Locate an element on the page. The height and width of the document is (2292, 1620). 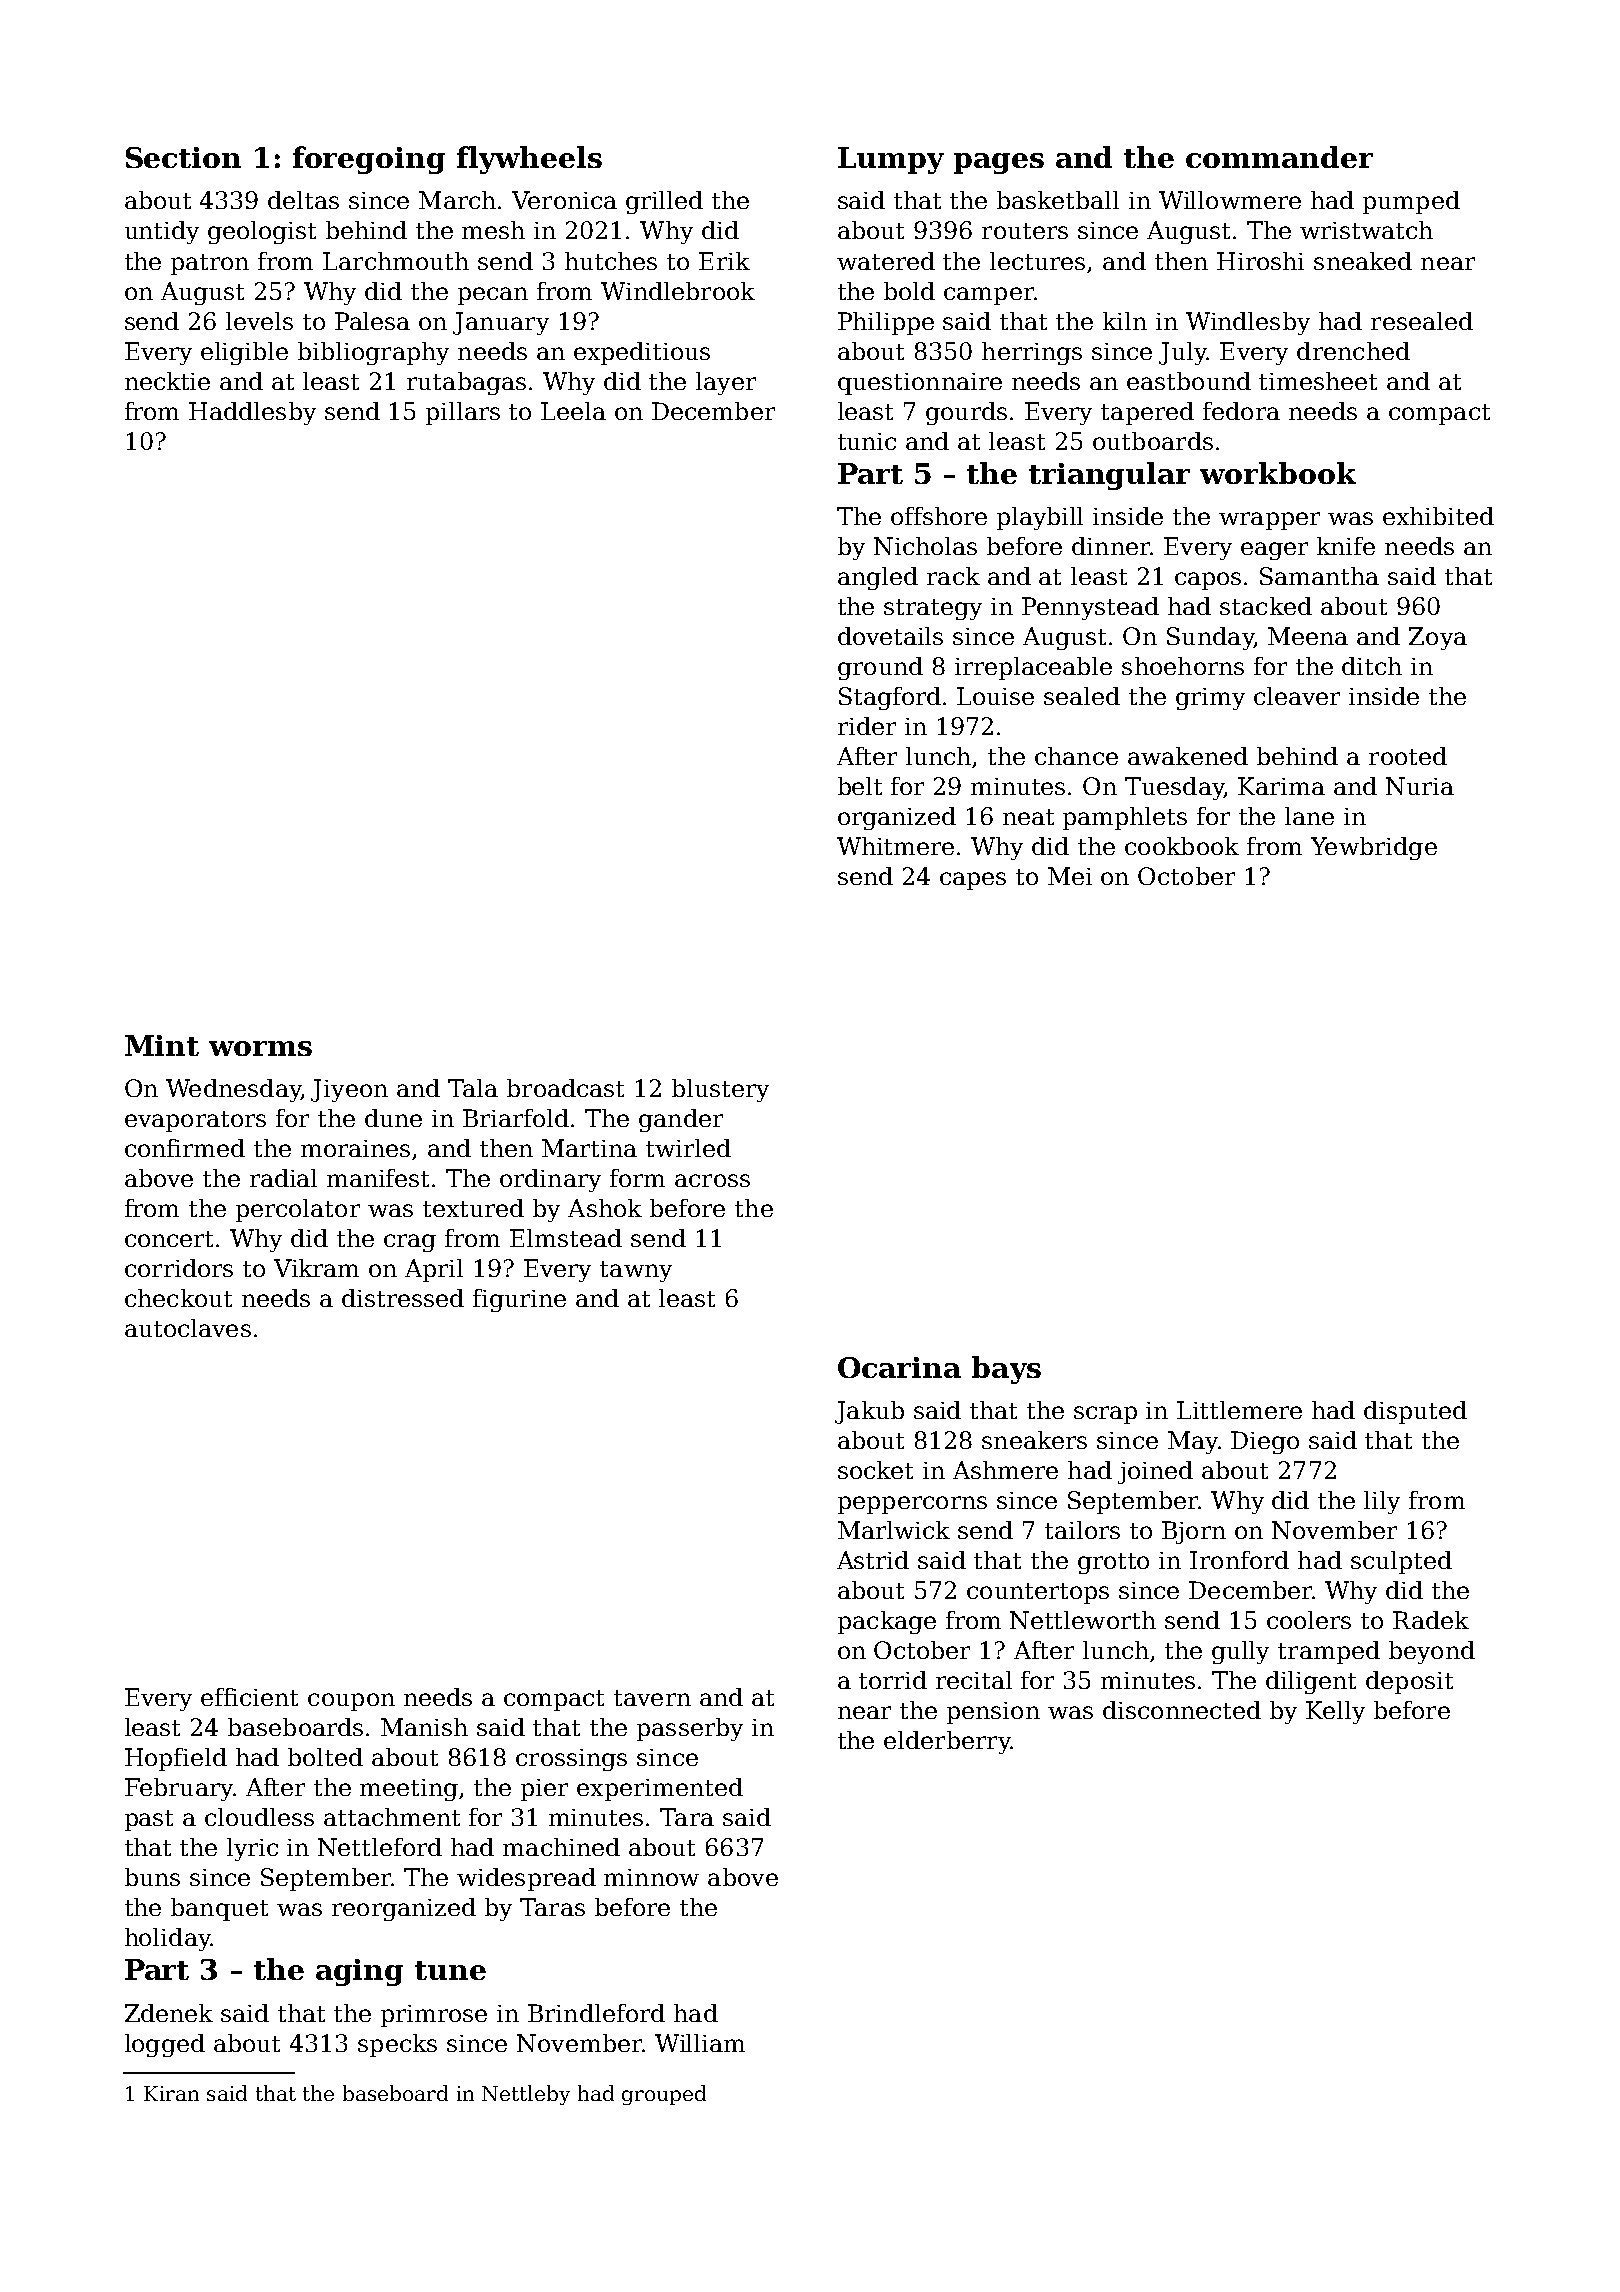
grilled is located at coordinates (664, 202).
